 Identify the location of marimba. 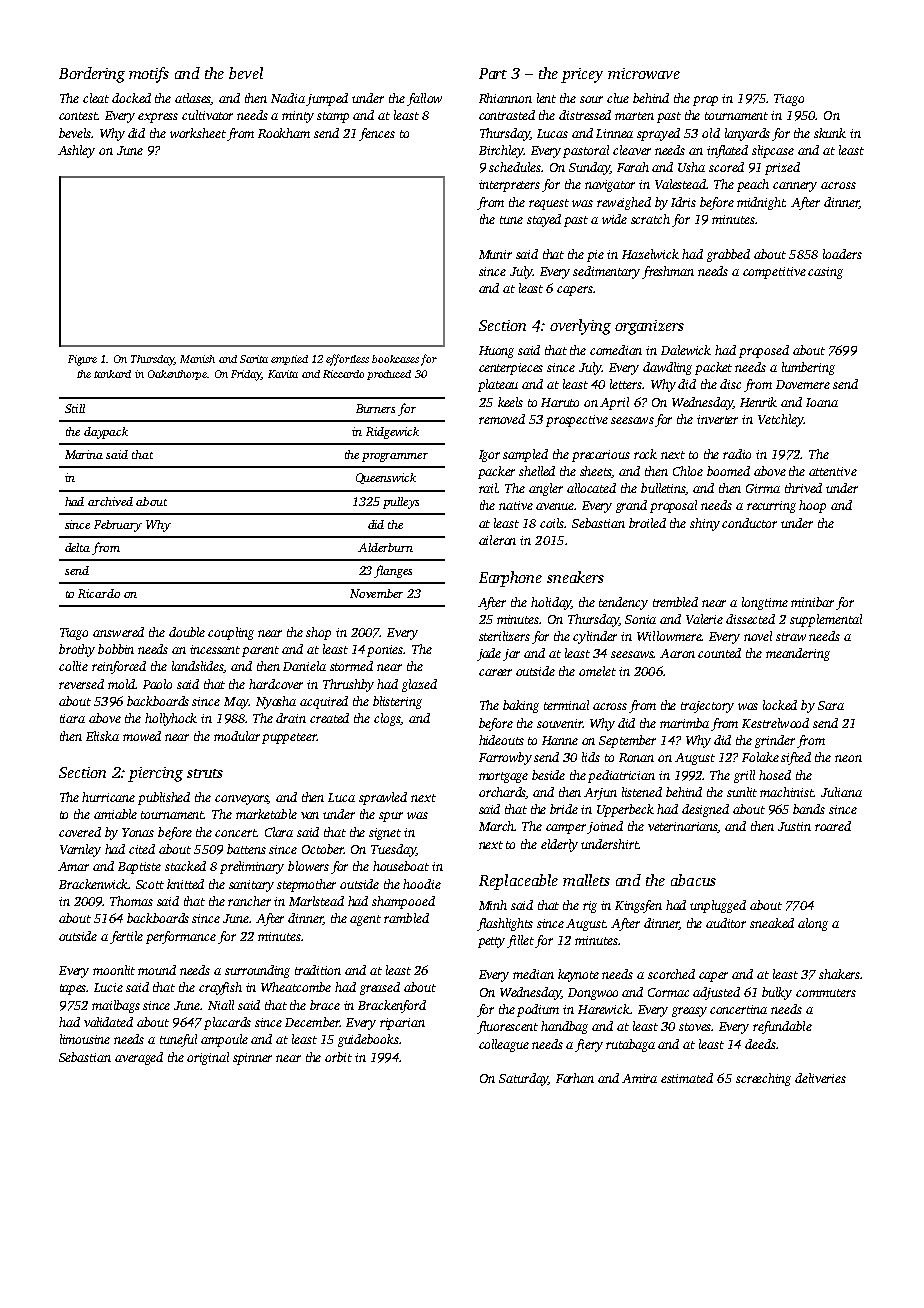
(684, 723).
